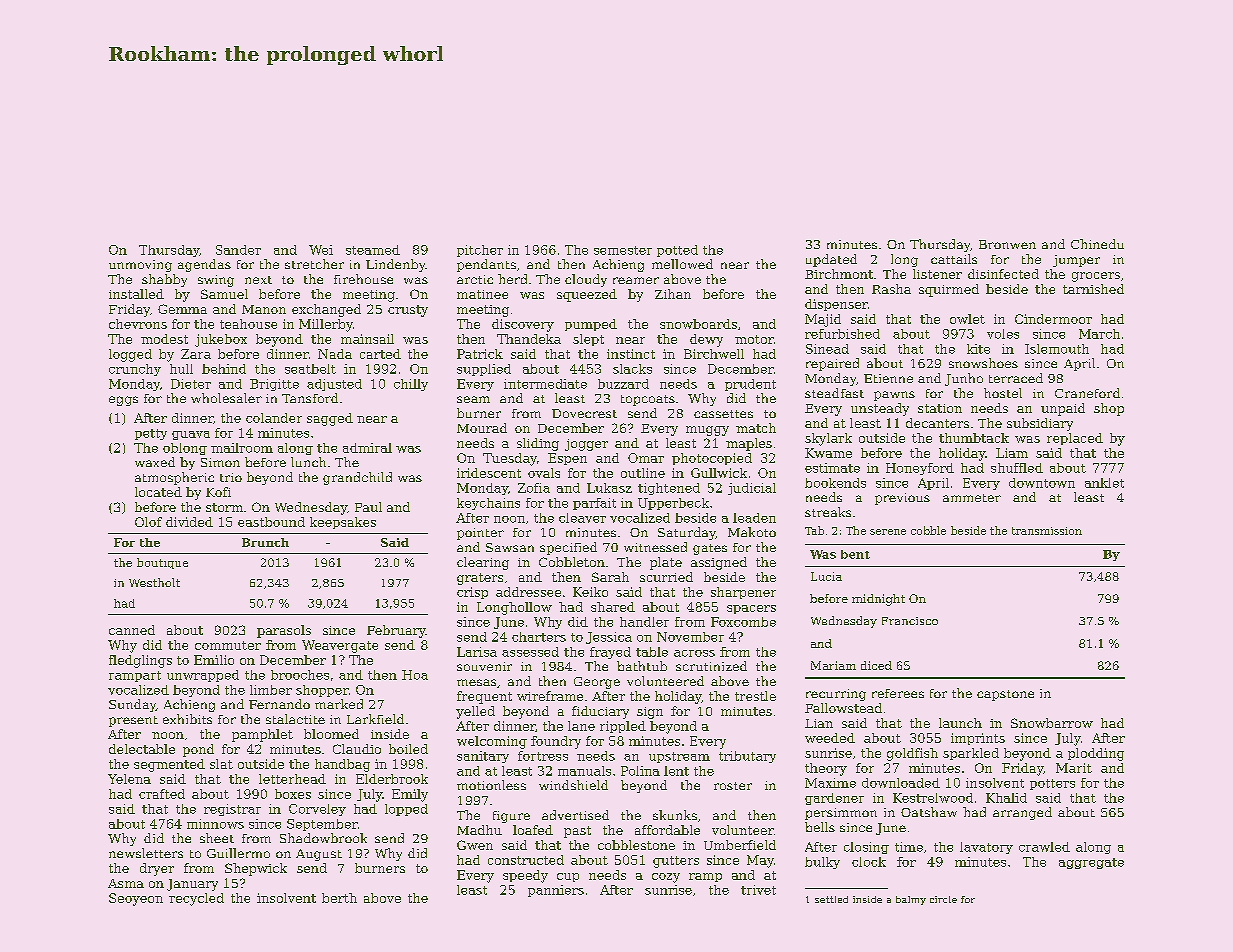 The width and height of the document is (1233, 952). Describe the element at coordinates (162, 794) in the document. I see `crafted` at that location.
